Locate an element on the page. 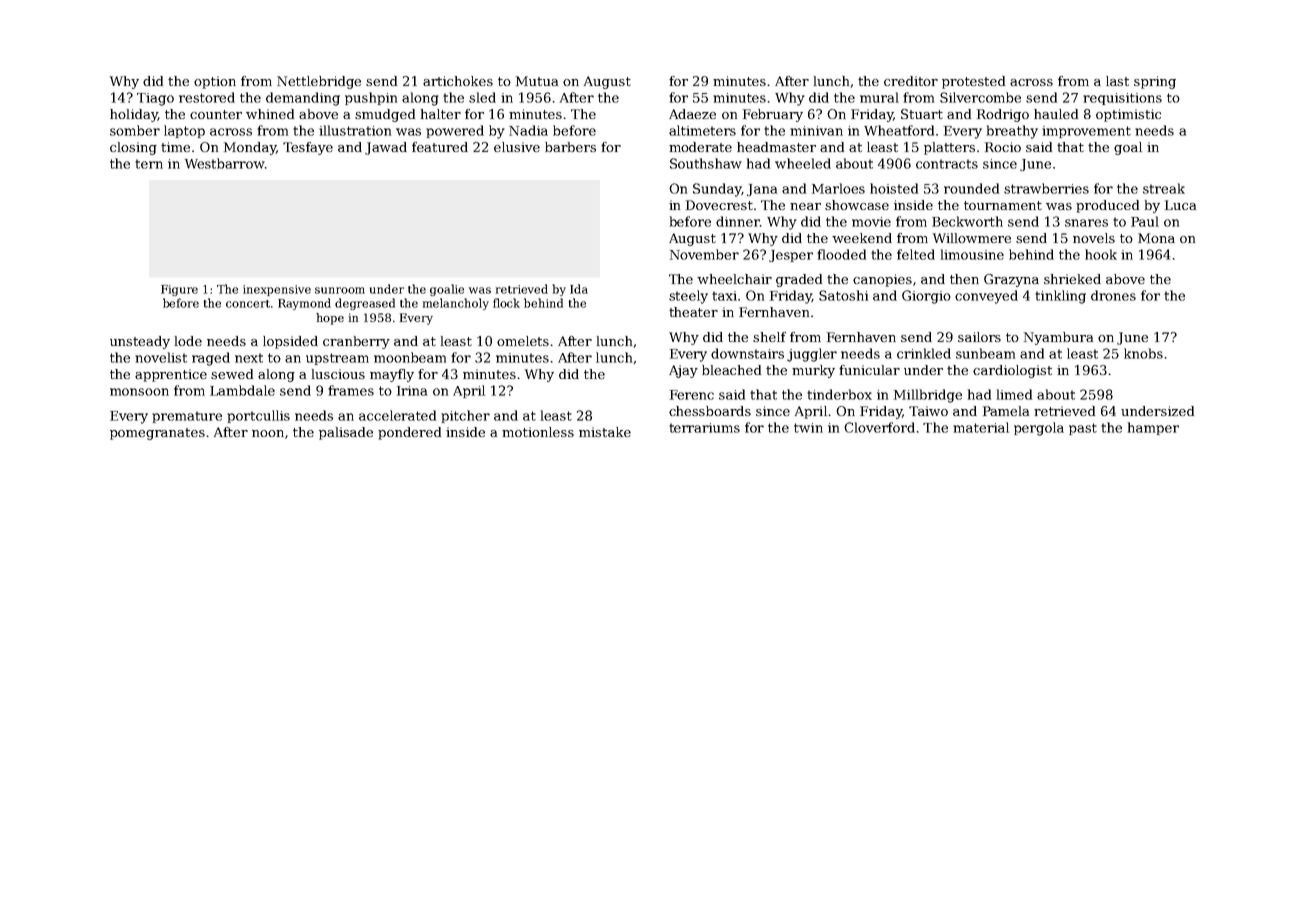 This page has width=1308, height=924. last is located at coordinates (1117, 81).
